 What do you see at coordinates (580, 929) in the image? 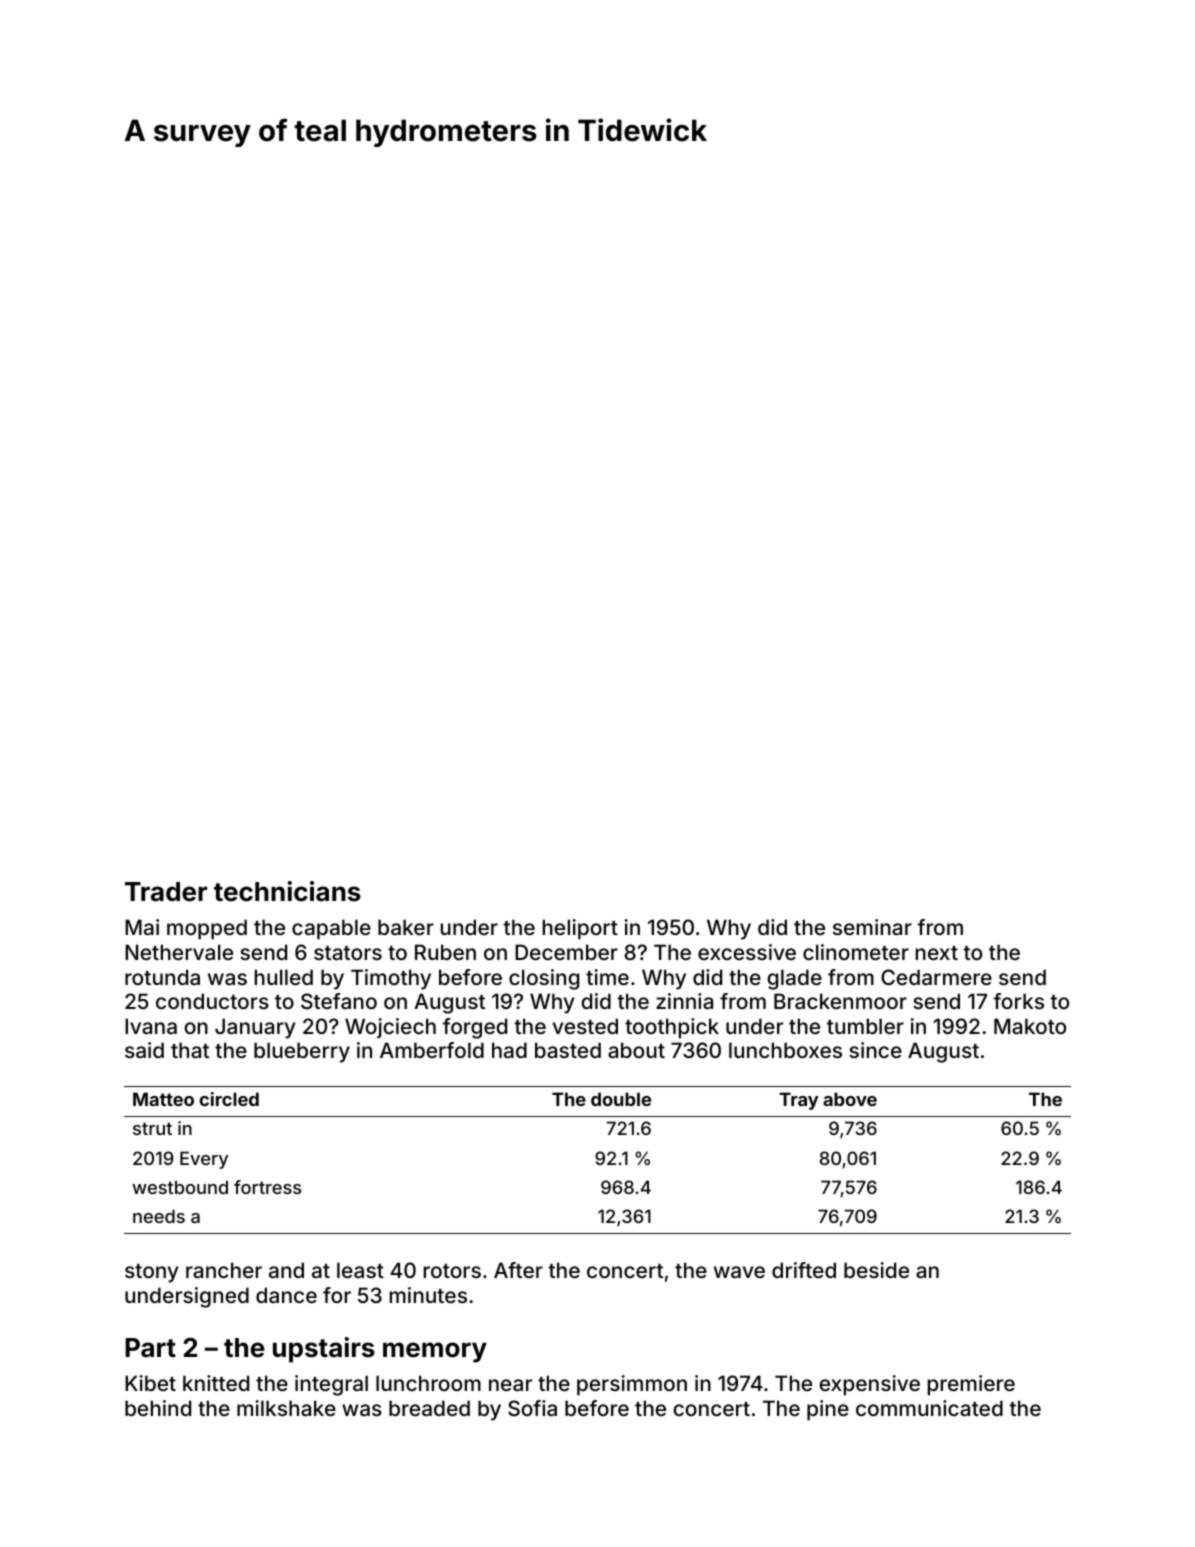
I see `heliport` at bounding box center [580, 929].
